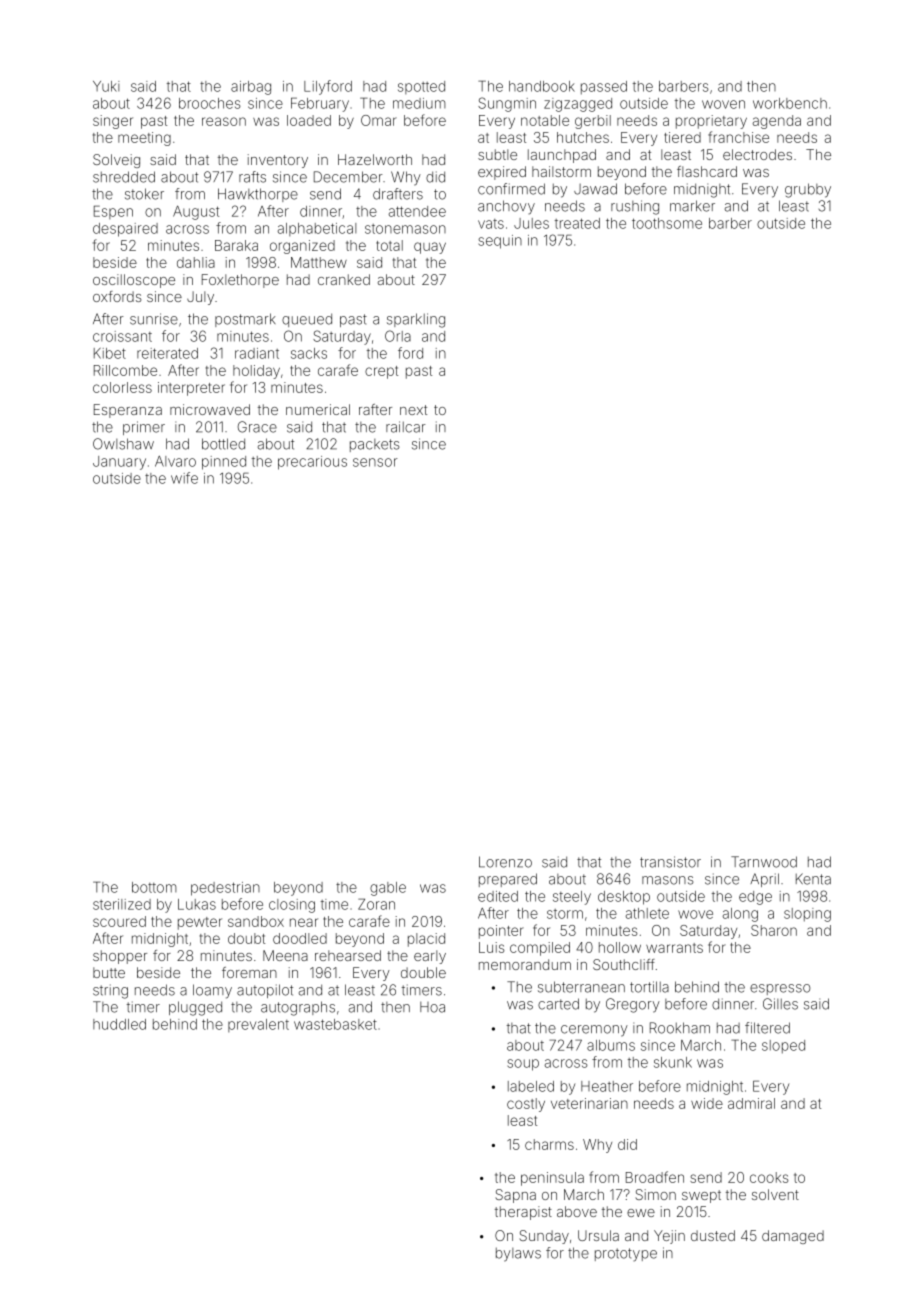  What do you see at coordinates (388, 889) in the screenshot?
I see `gable` at bounding box center [388, 889].
